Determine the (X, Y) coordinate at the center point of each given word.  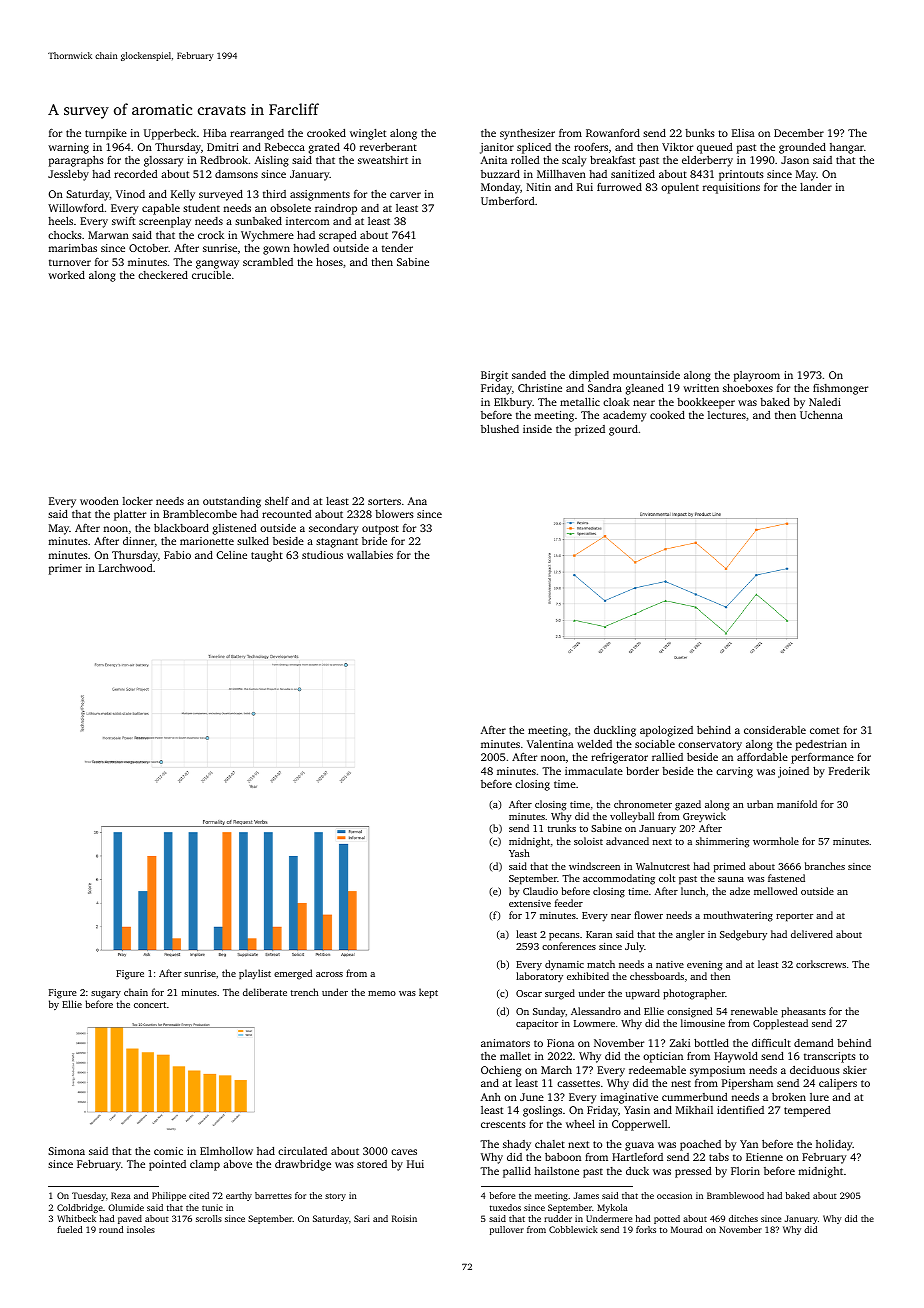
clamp (205, 1165)
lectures (727, 415)
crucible (211, 275)
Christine (540, 388)
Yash (519, 853)
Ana (417, 501)
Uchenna (821, 415)
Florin (745, 1171)
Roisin (404, 1218)
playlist (255, 974)
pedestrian (821, 745)
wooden (99, 501)
